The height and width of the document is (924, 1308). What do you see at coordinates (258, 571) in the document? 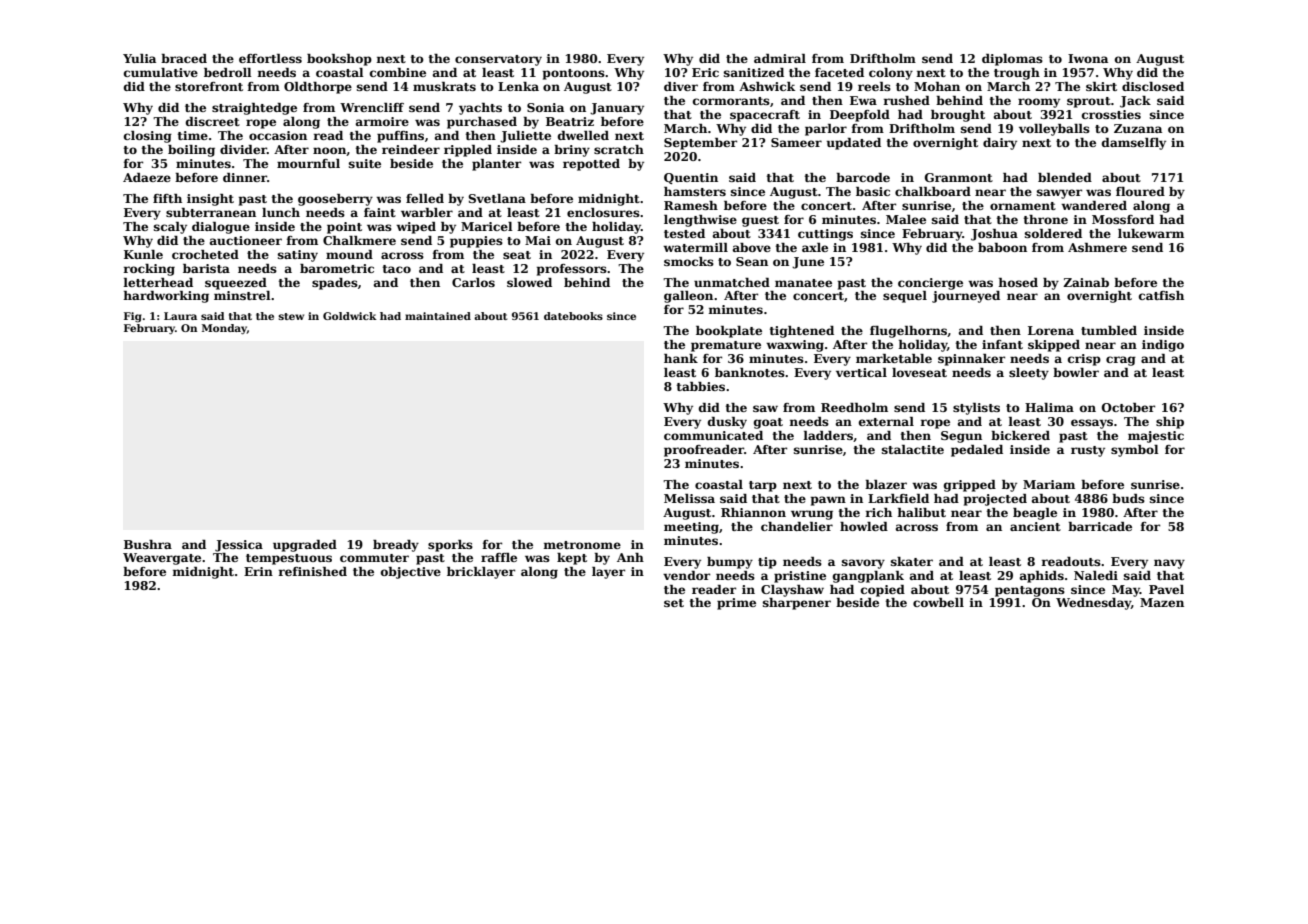
I see `Erin` at bounding box center [258, 571].
